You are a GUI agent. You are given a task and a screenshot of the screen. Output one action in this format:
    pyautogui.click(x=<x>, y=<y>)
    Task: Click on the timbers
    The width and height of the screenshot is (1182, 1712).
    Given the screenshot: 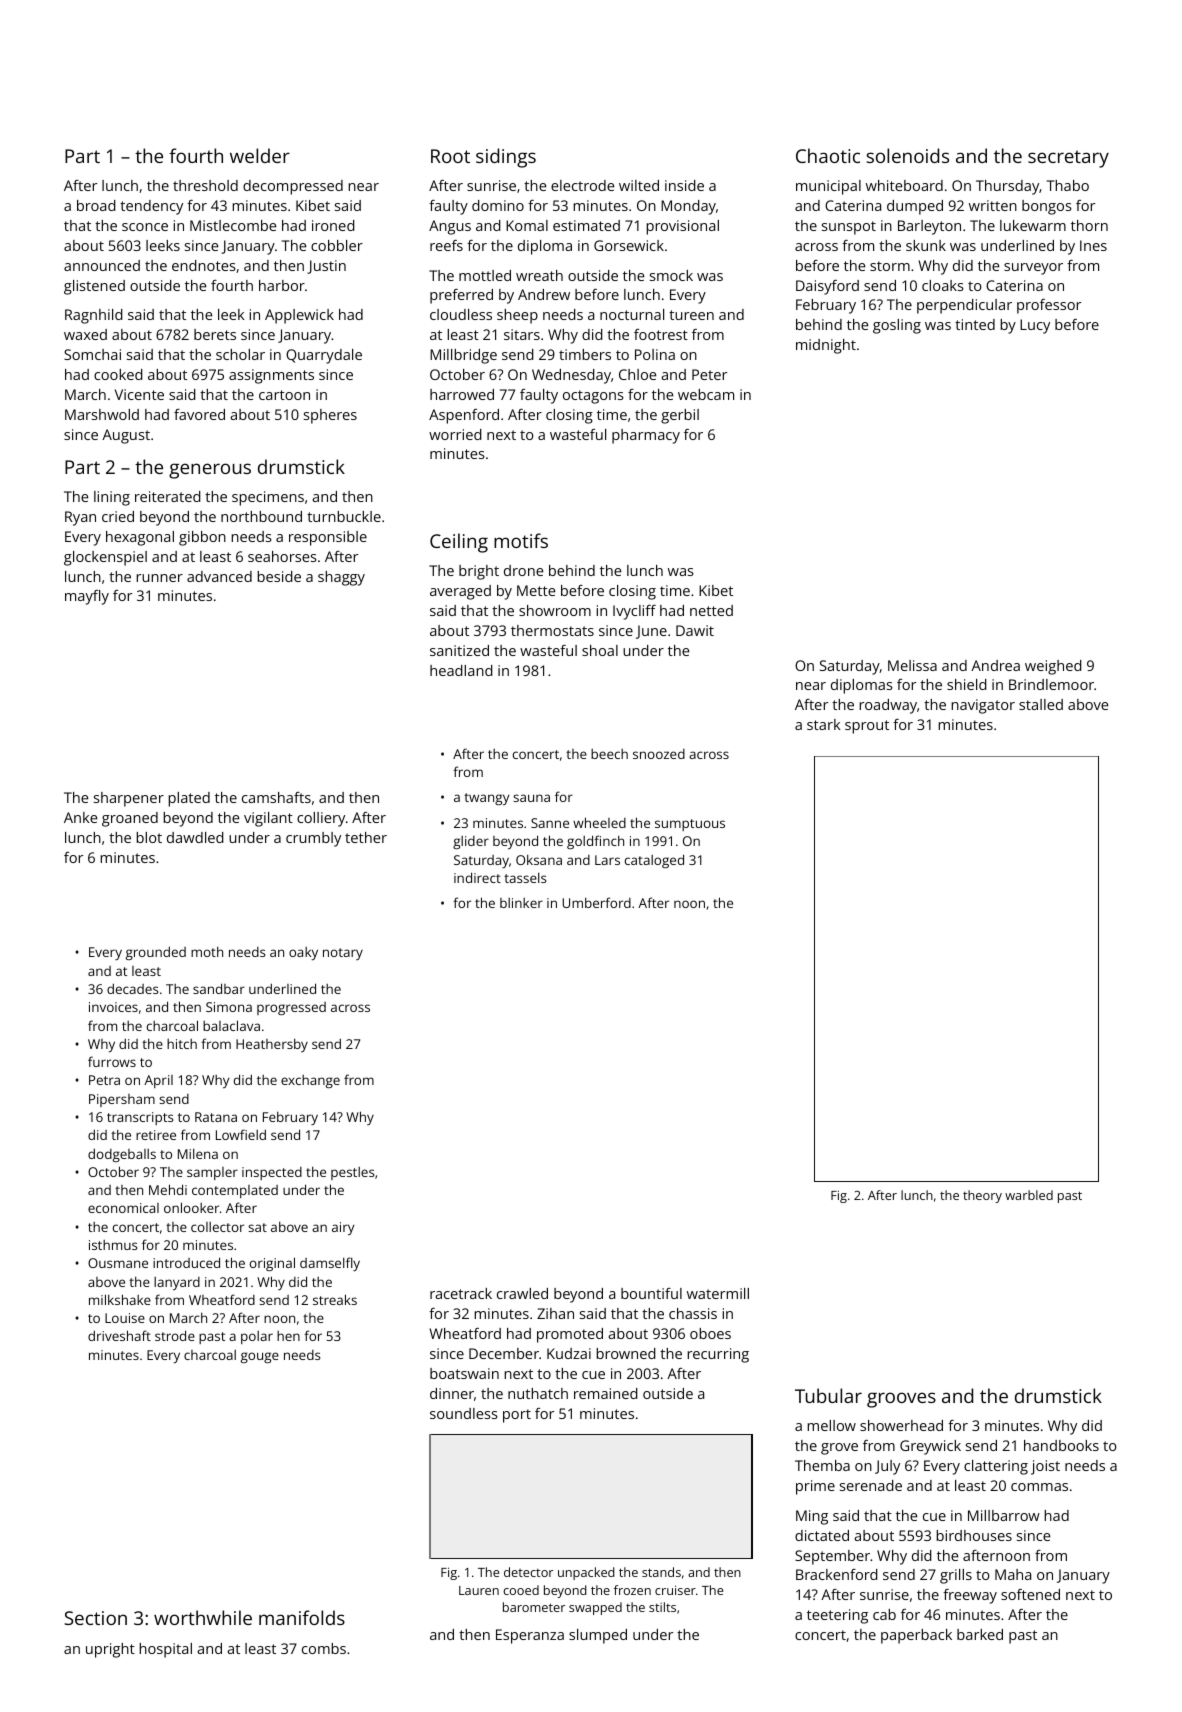 What is the action you would take?
    pyautogui.click(x=585, y=354)
